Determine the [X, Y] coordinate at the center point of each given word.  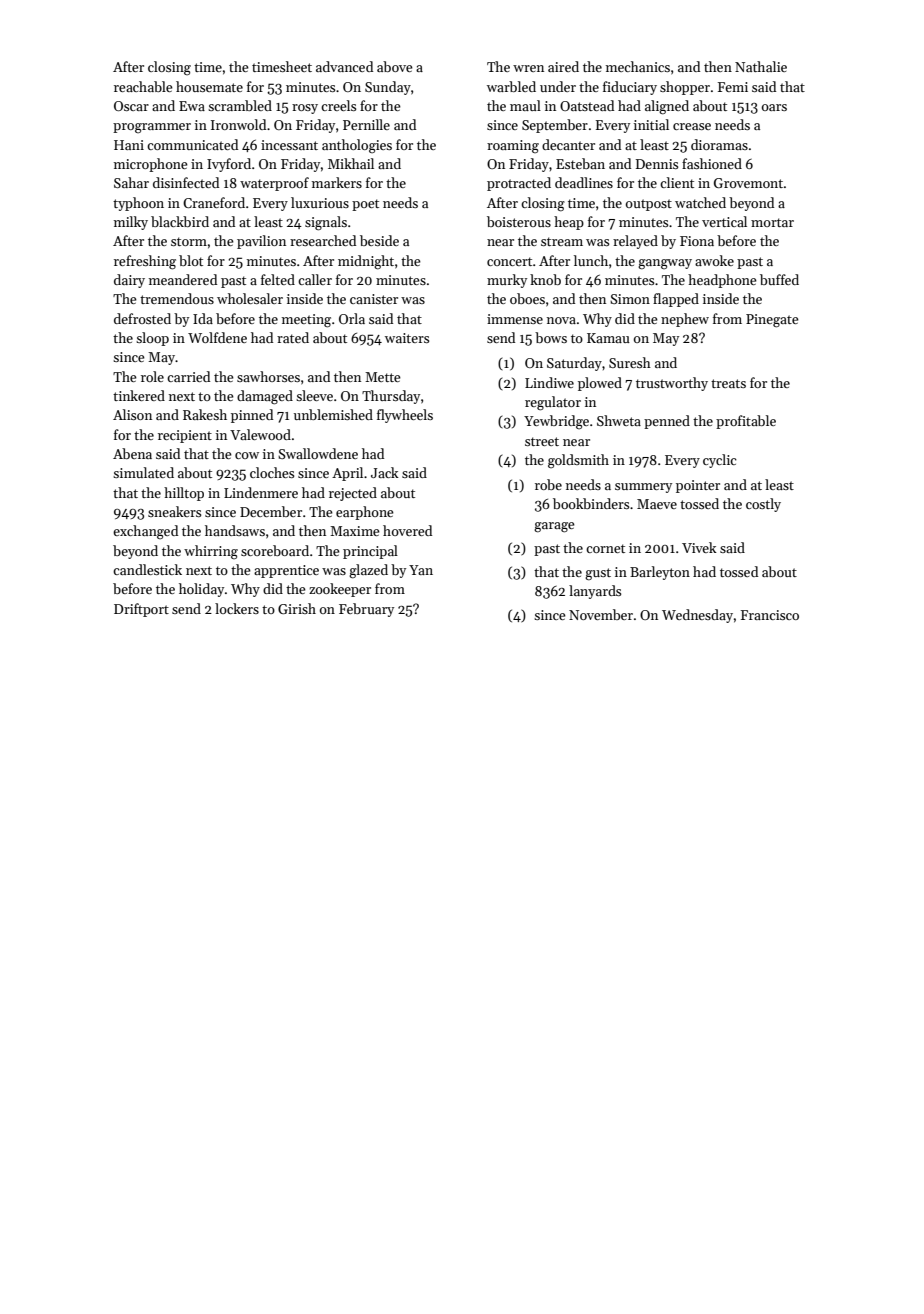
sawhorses [268, 376]
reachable [143, 86]
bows [551, 337]
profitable [746, 422]
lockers [237, 608]
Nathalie [761, 66]
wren [528, 68]
